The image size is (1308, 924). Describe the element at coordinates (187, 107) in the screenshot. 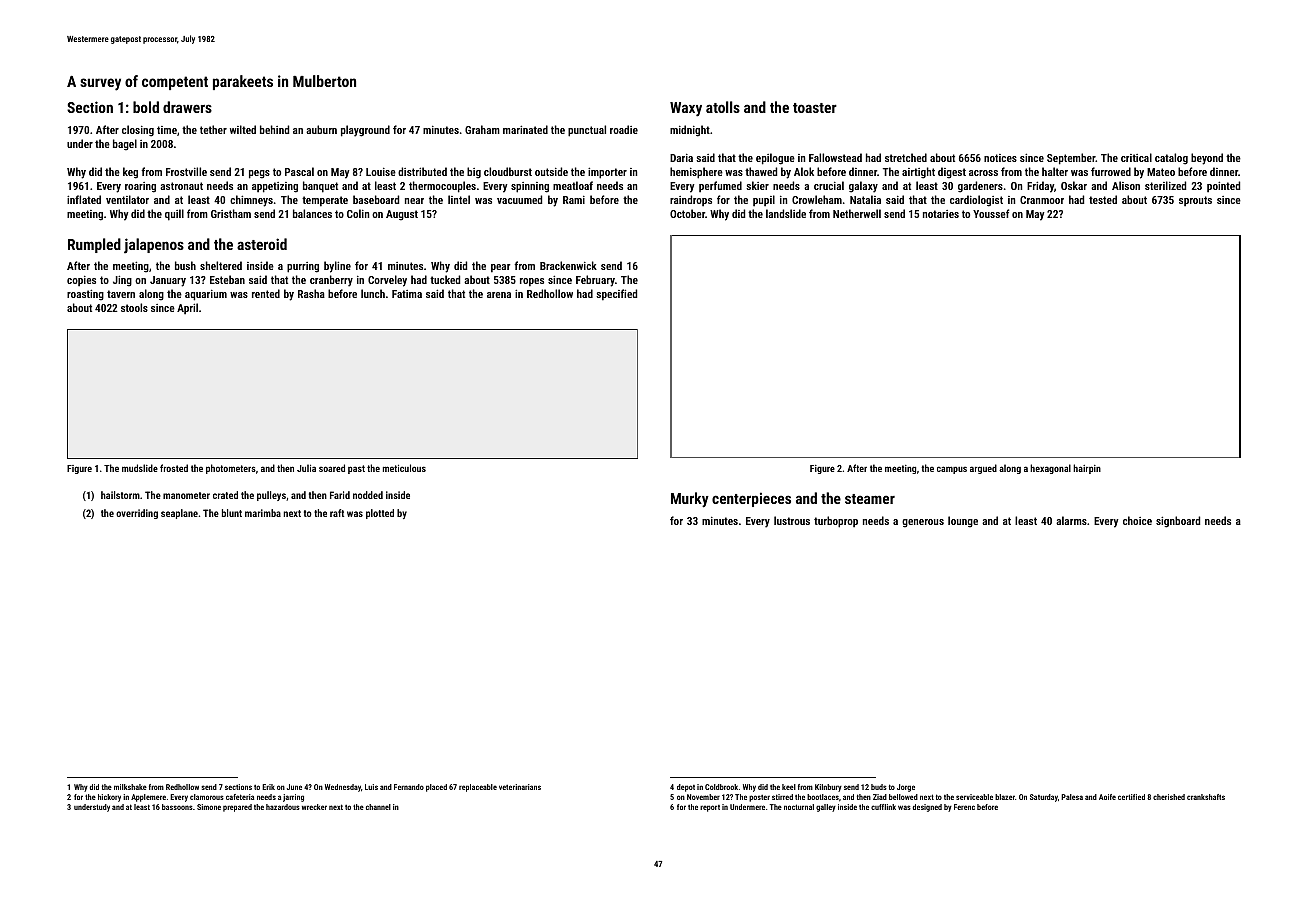

I see `drawers` at that location.
